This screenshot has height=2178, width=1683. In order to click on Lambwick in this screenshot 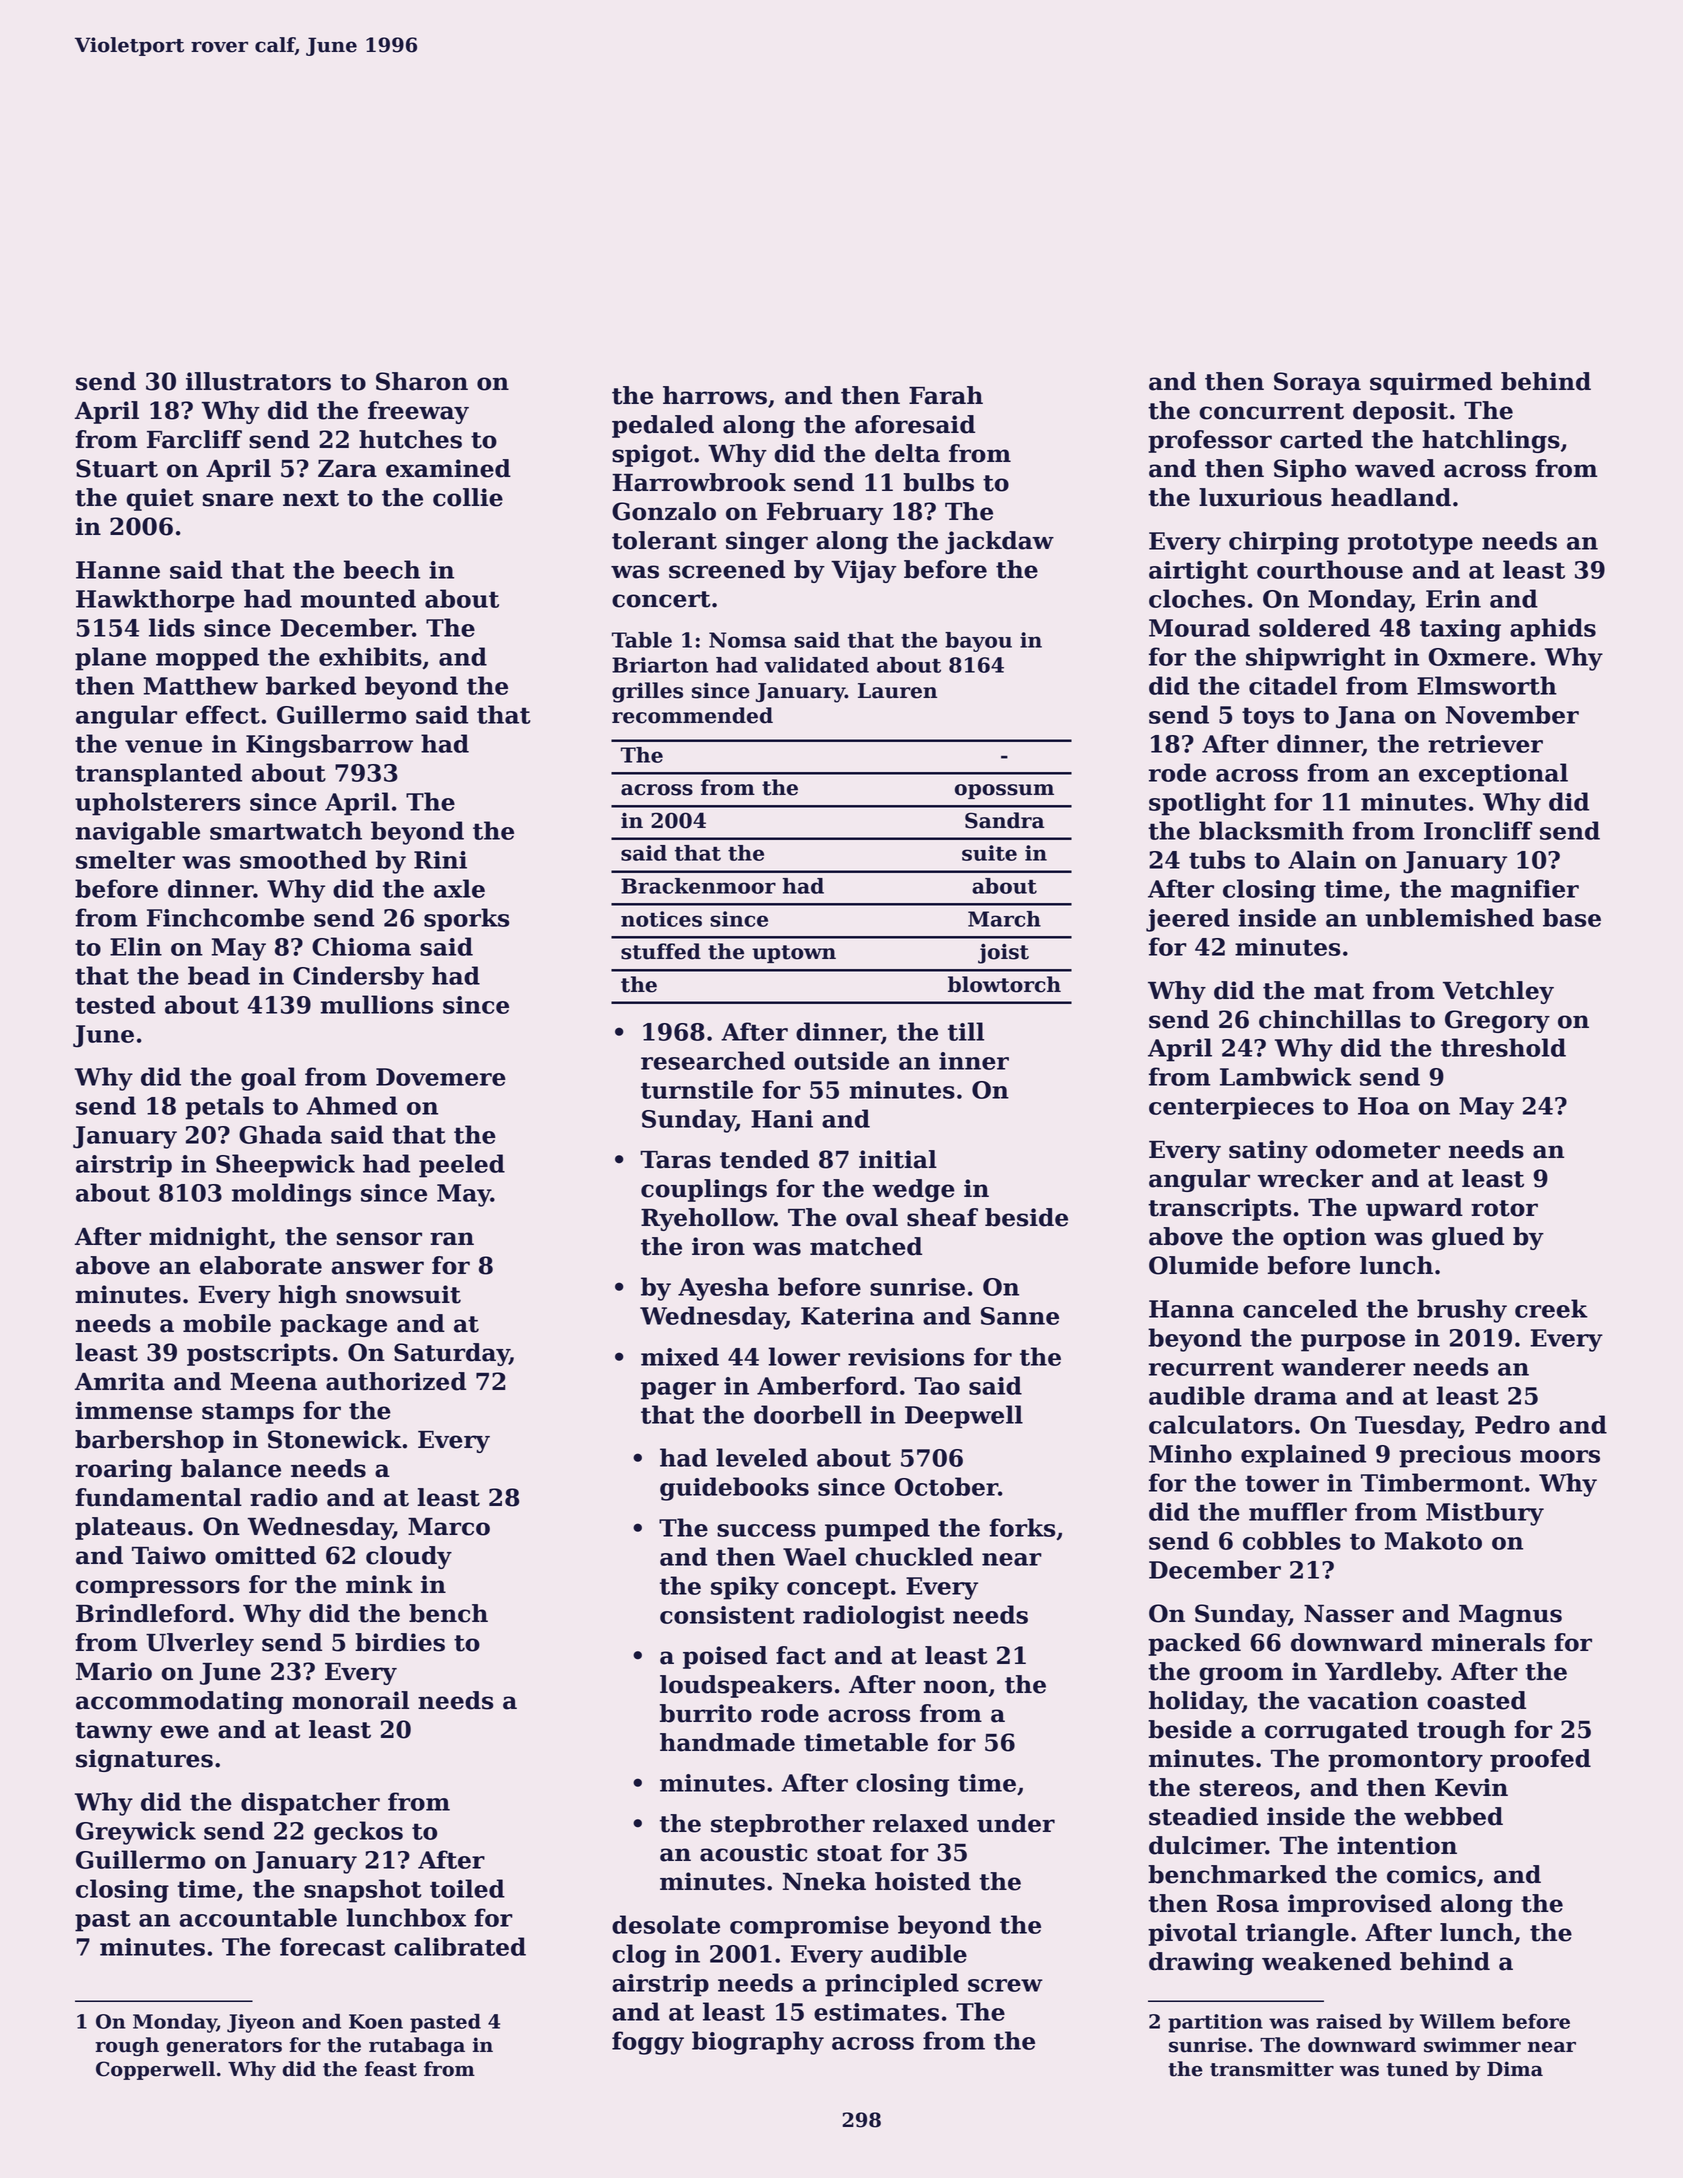, I will do `click(1286, 1076)`.
